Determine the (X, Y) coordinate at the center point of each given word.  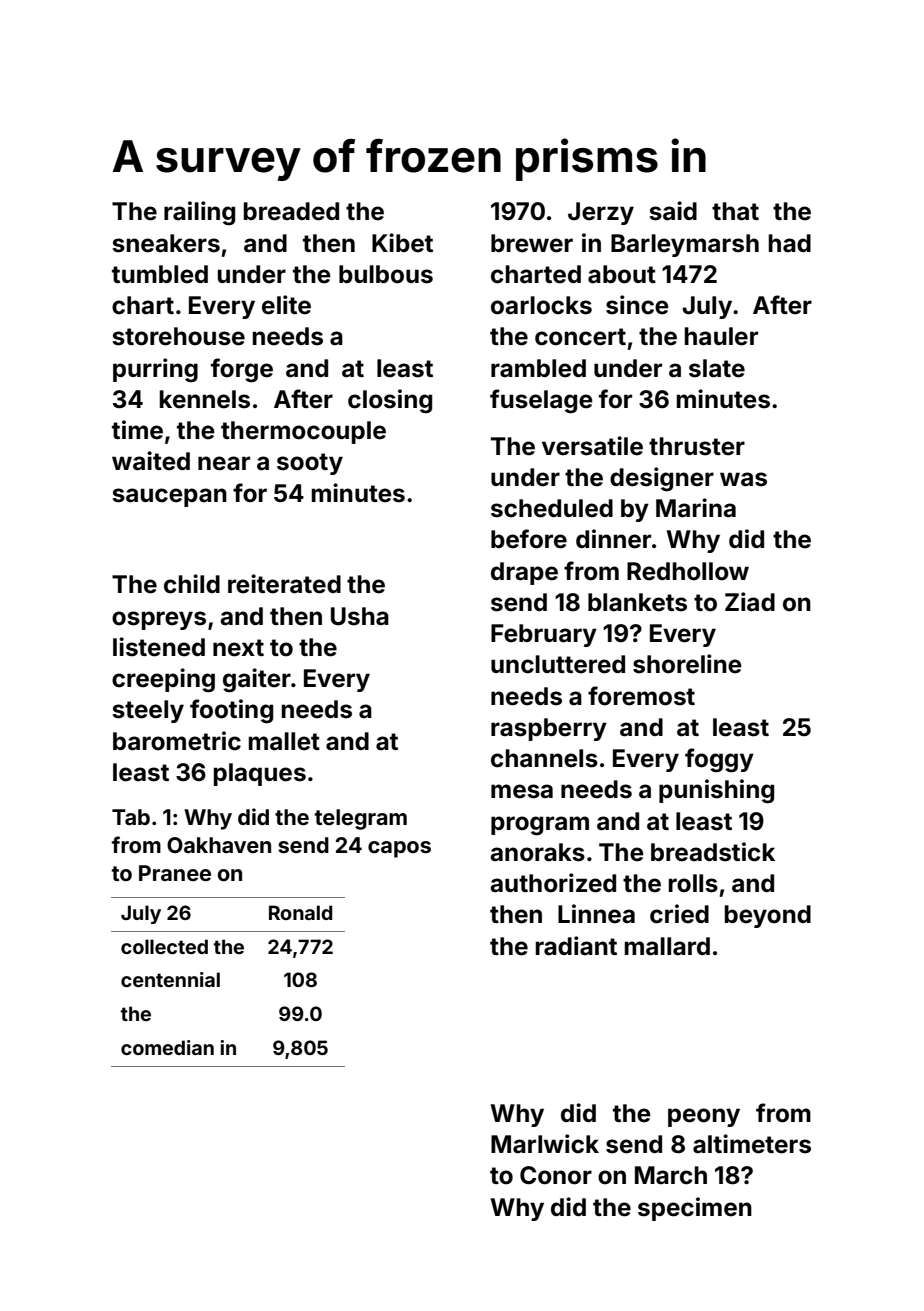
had (790, 243)
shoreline (687, 664)
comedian (167, 1047)
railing (199, 213)
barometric (177, 741)
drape (524, 573)
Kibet (402, 243)
